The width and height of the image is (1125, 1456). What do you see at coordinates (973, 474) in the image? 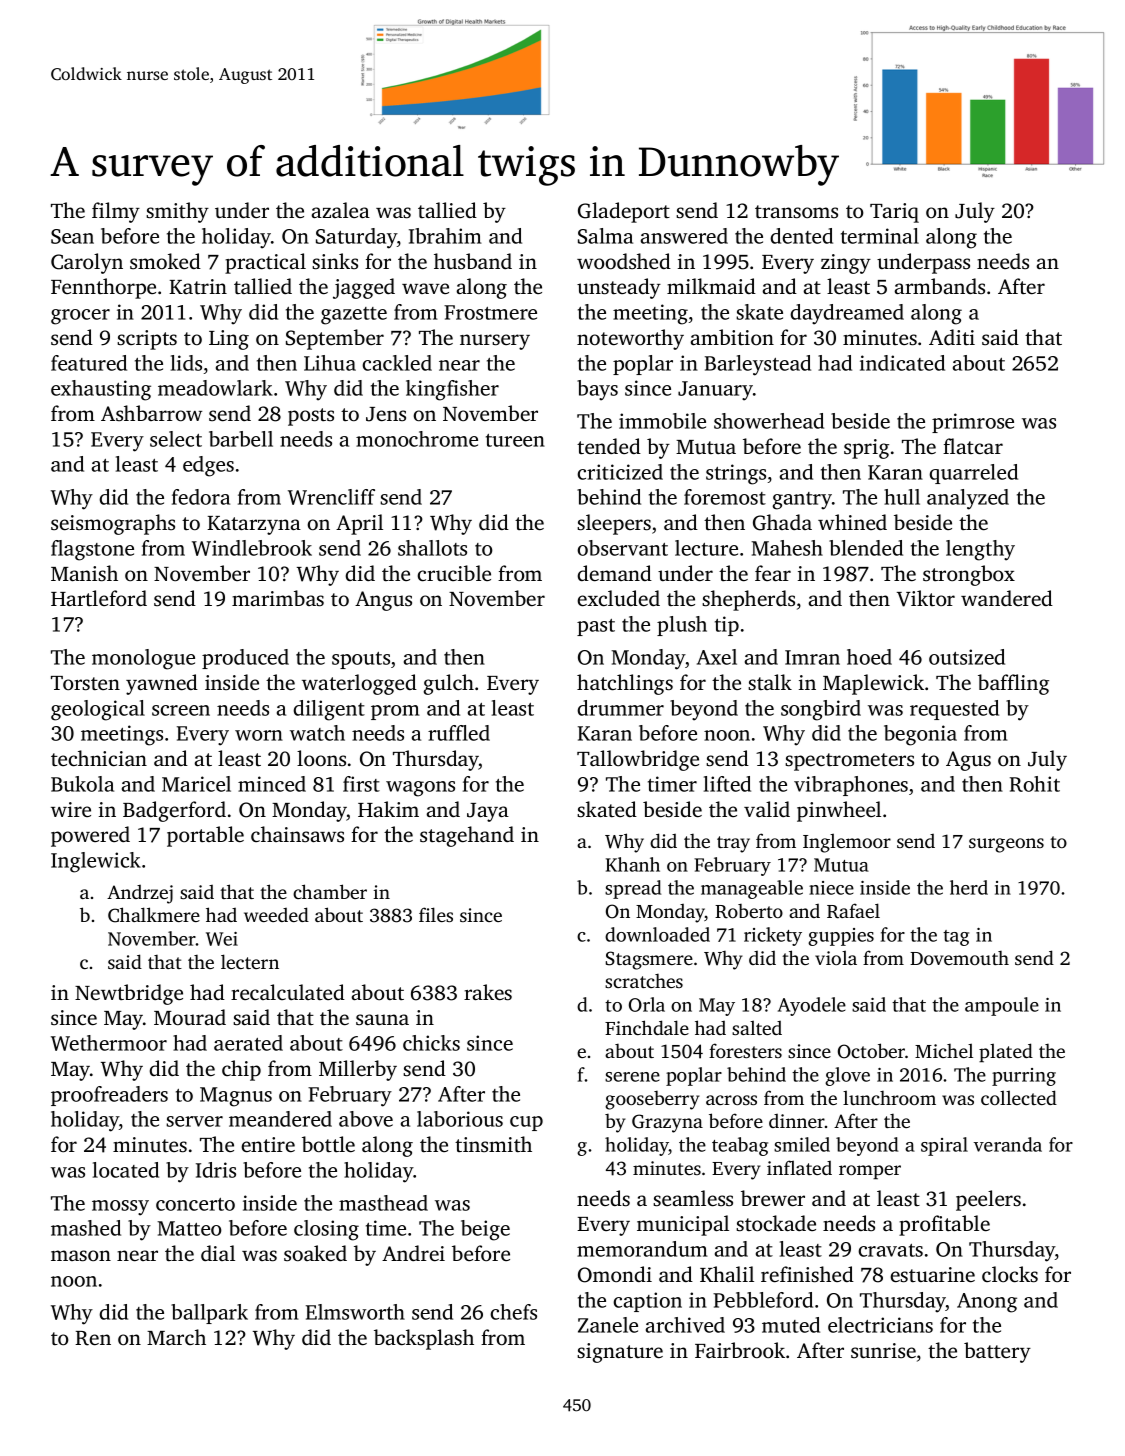
I see `quarreled` at bounding box center [973, 474].
